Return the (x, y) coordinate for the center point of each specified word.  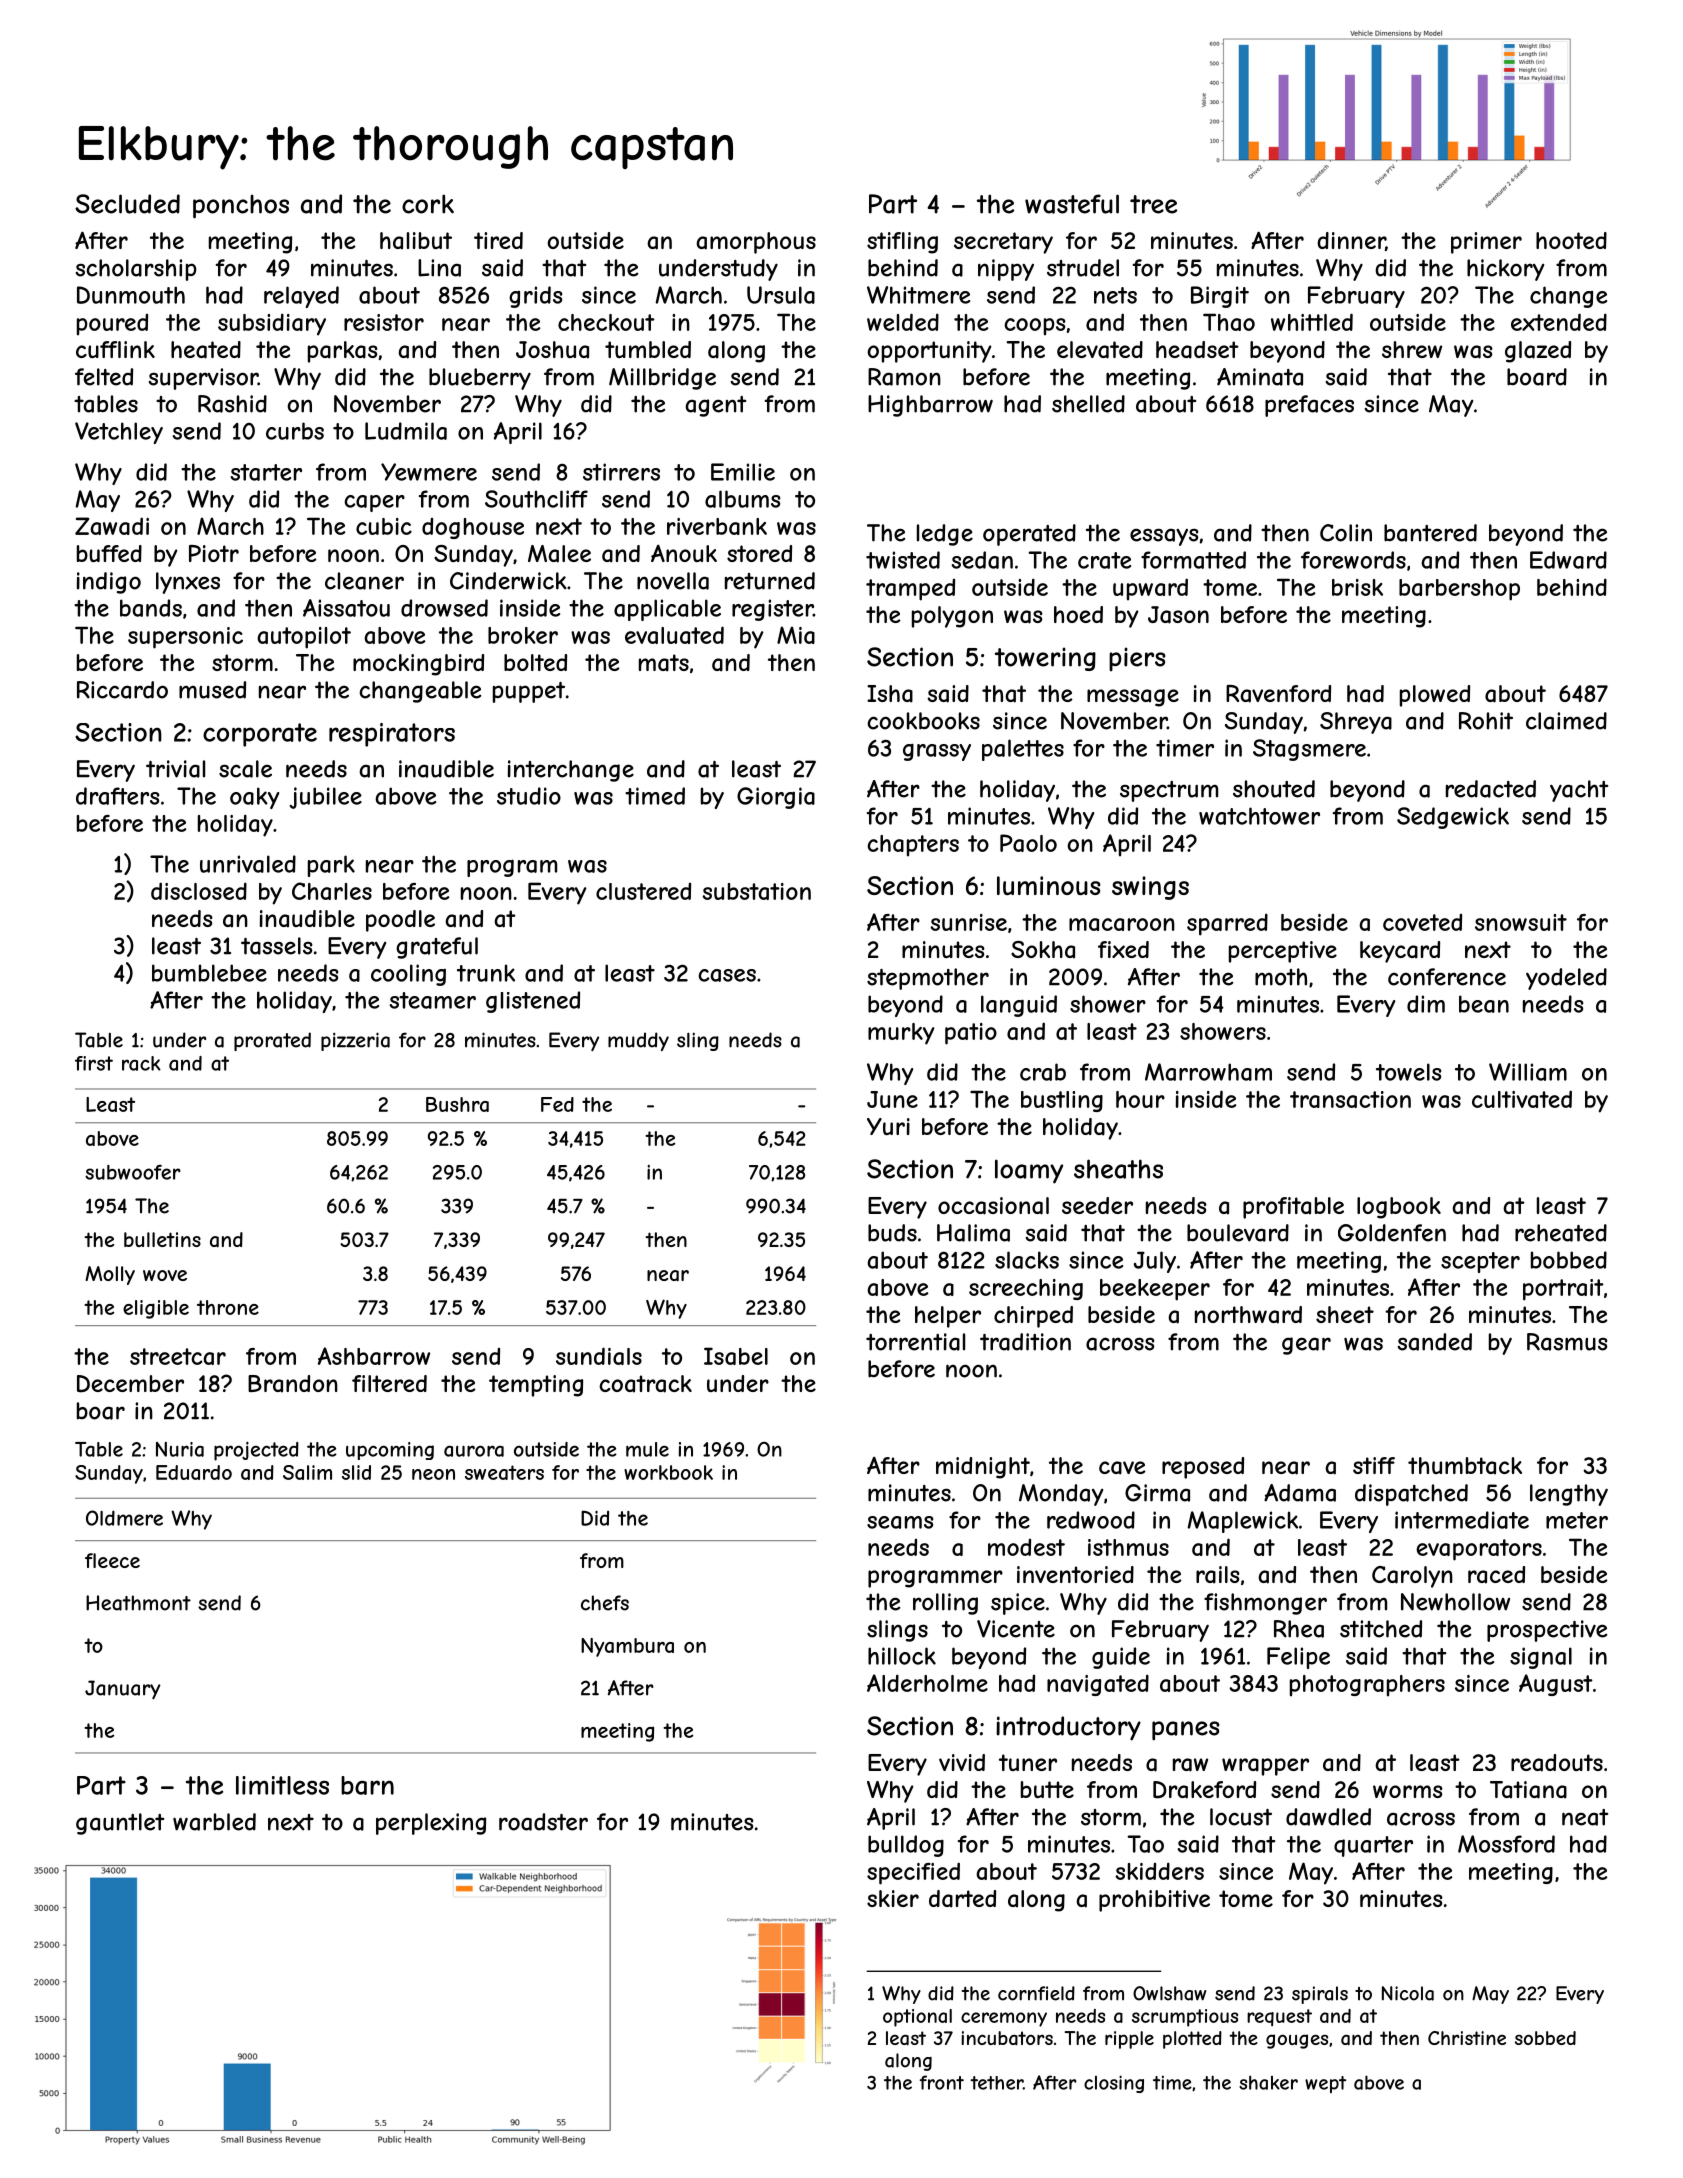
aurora (474, 1451)
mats (664, 663)
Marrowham (1208, 1072)
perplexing (431, 1824)
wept (1325, 2084)
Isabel (736, 1356)
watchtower (1259, 816)
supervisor (203, 379)
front (942, 2082)
